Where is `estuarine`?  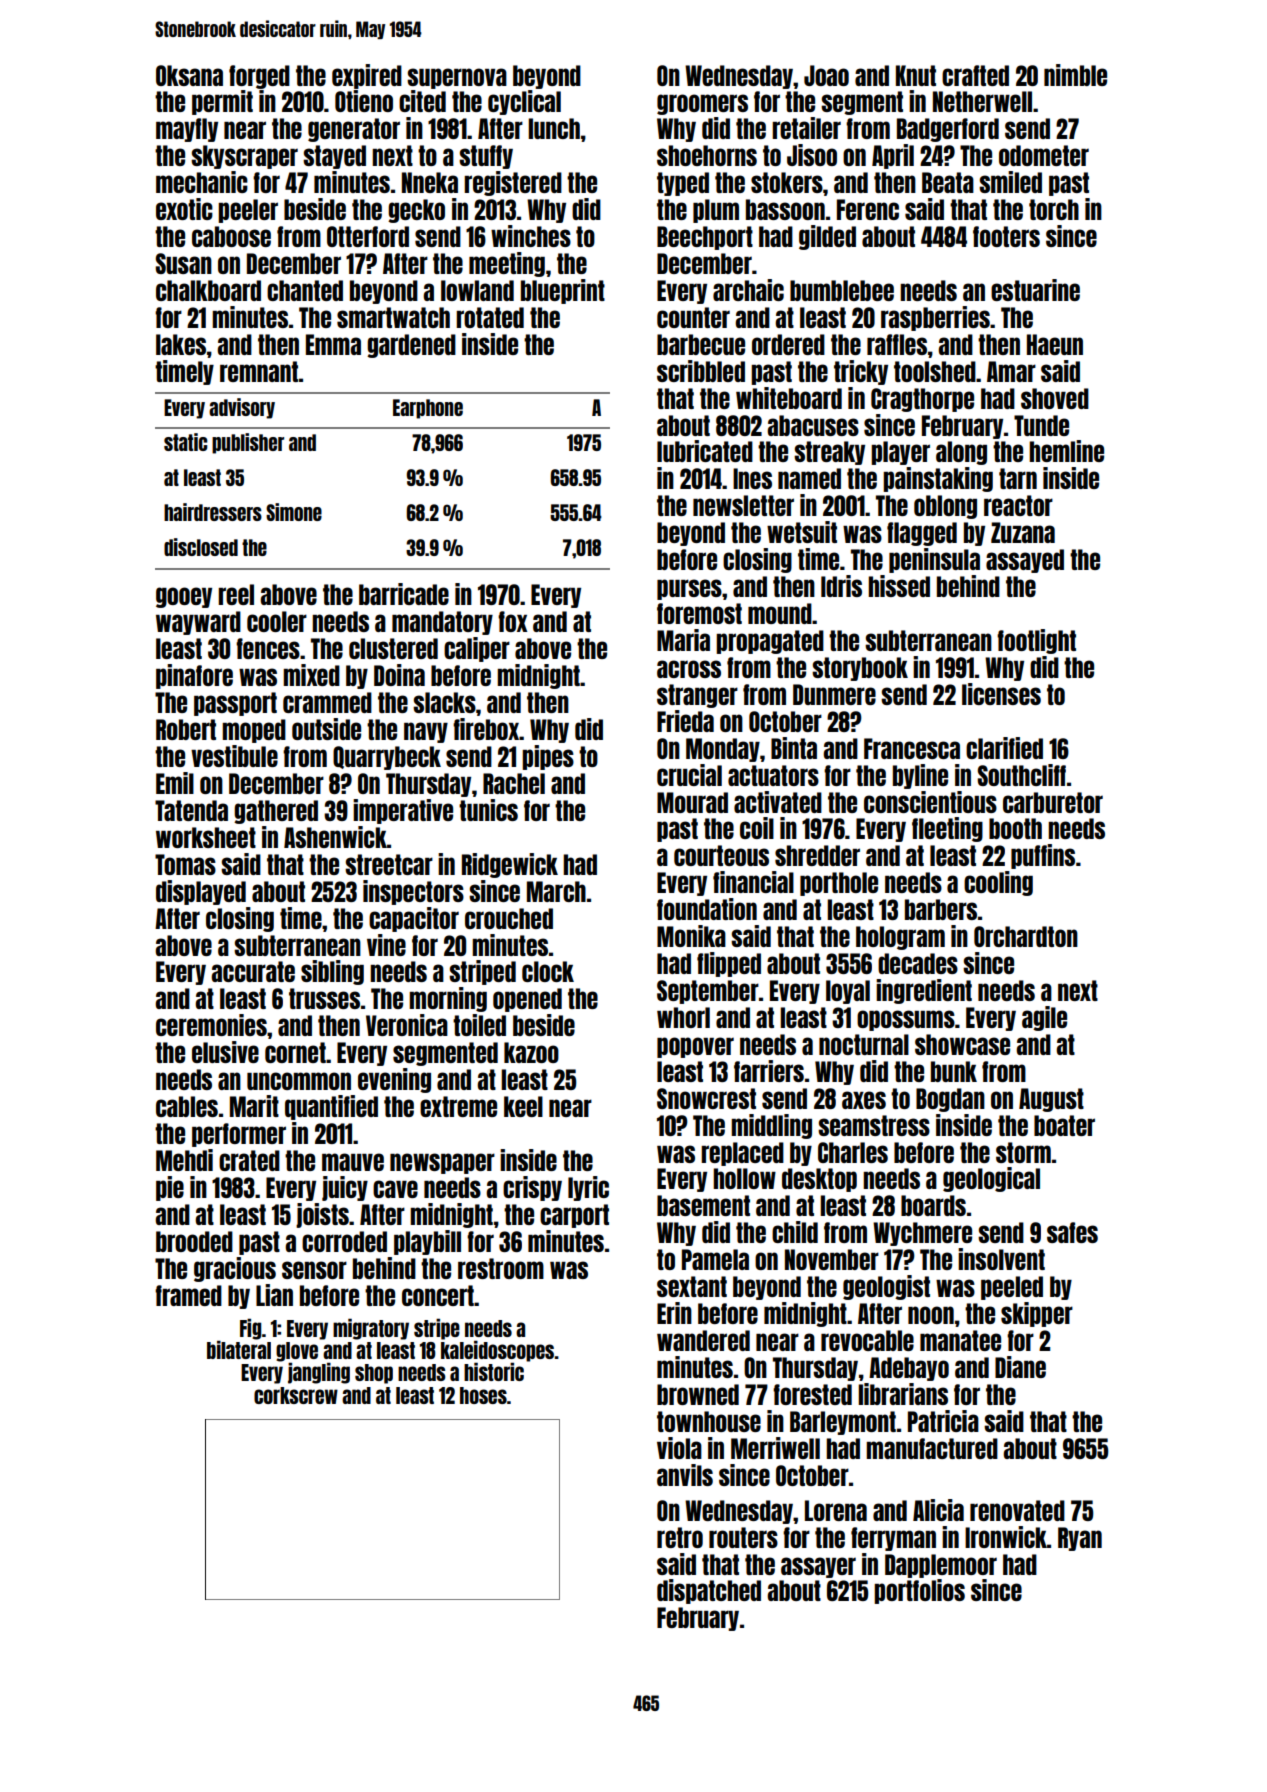 estuarine is located at coordinates (1035, 290).
